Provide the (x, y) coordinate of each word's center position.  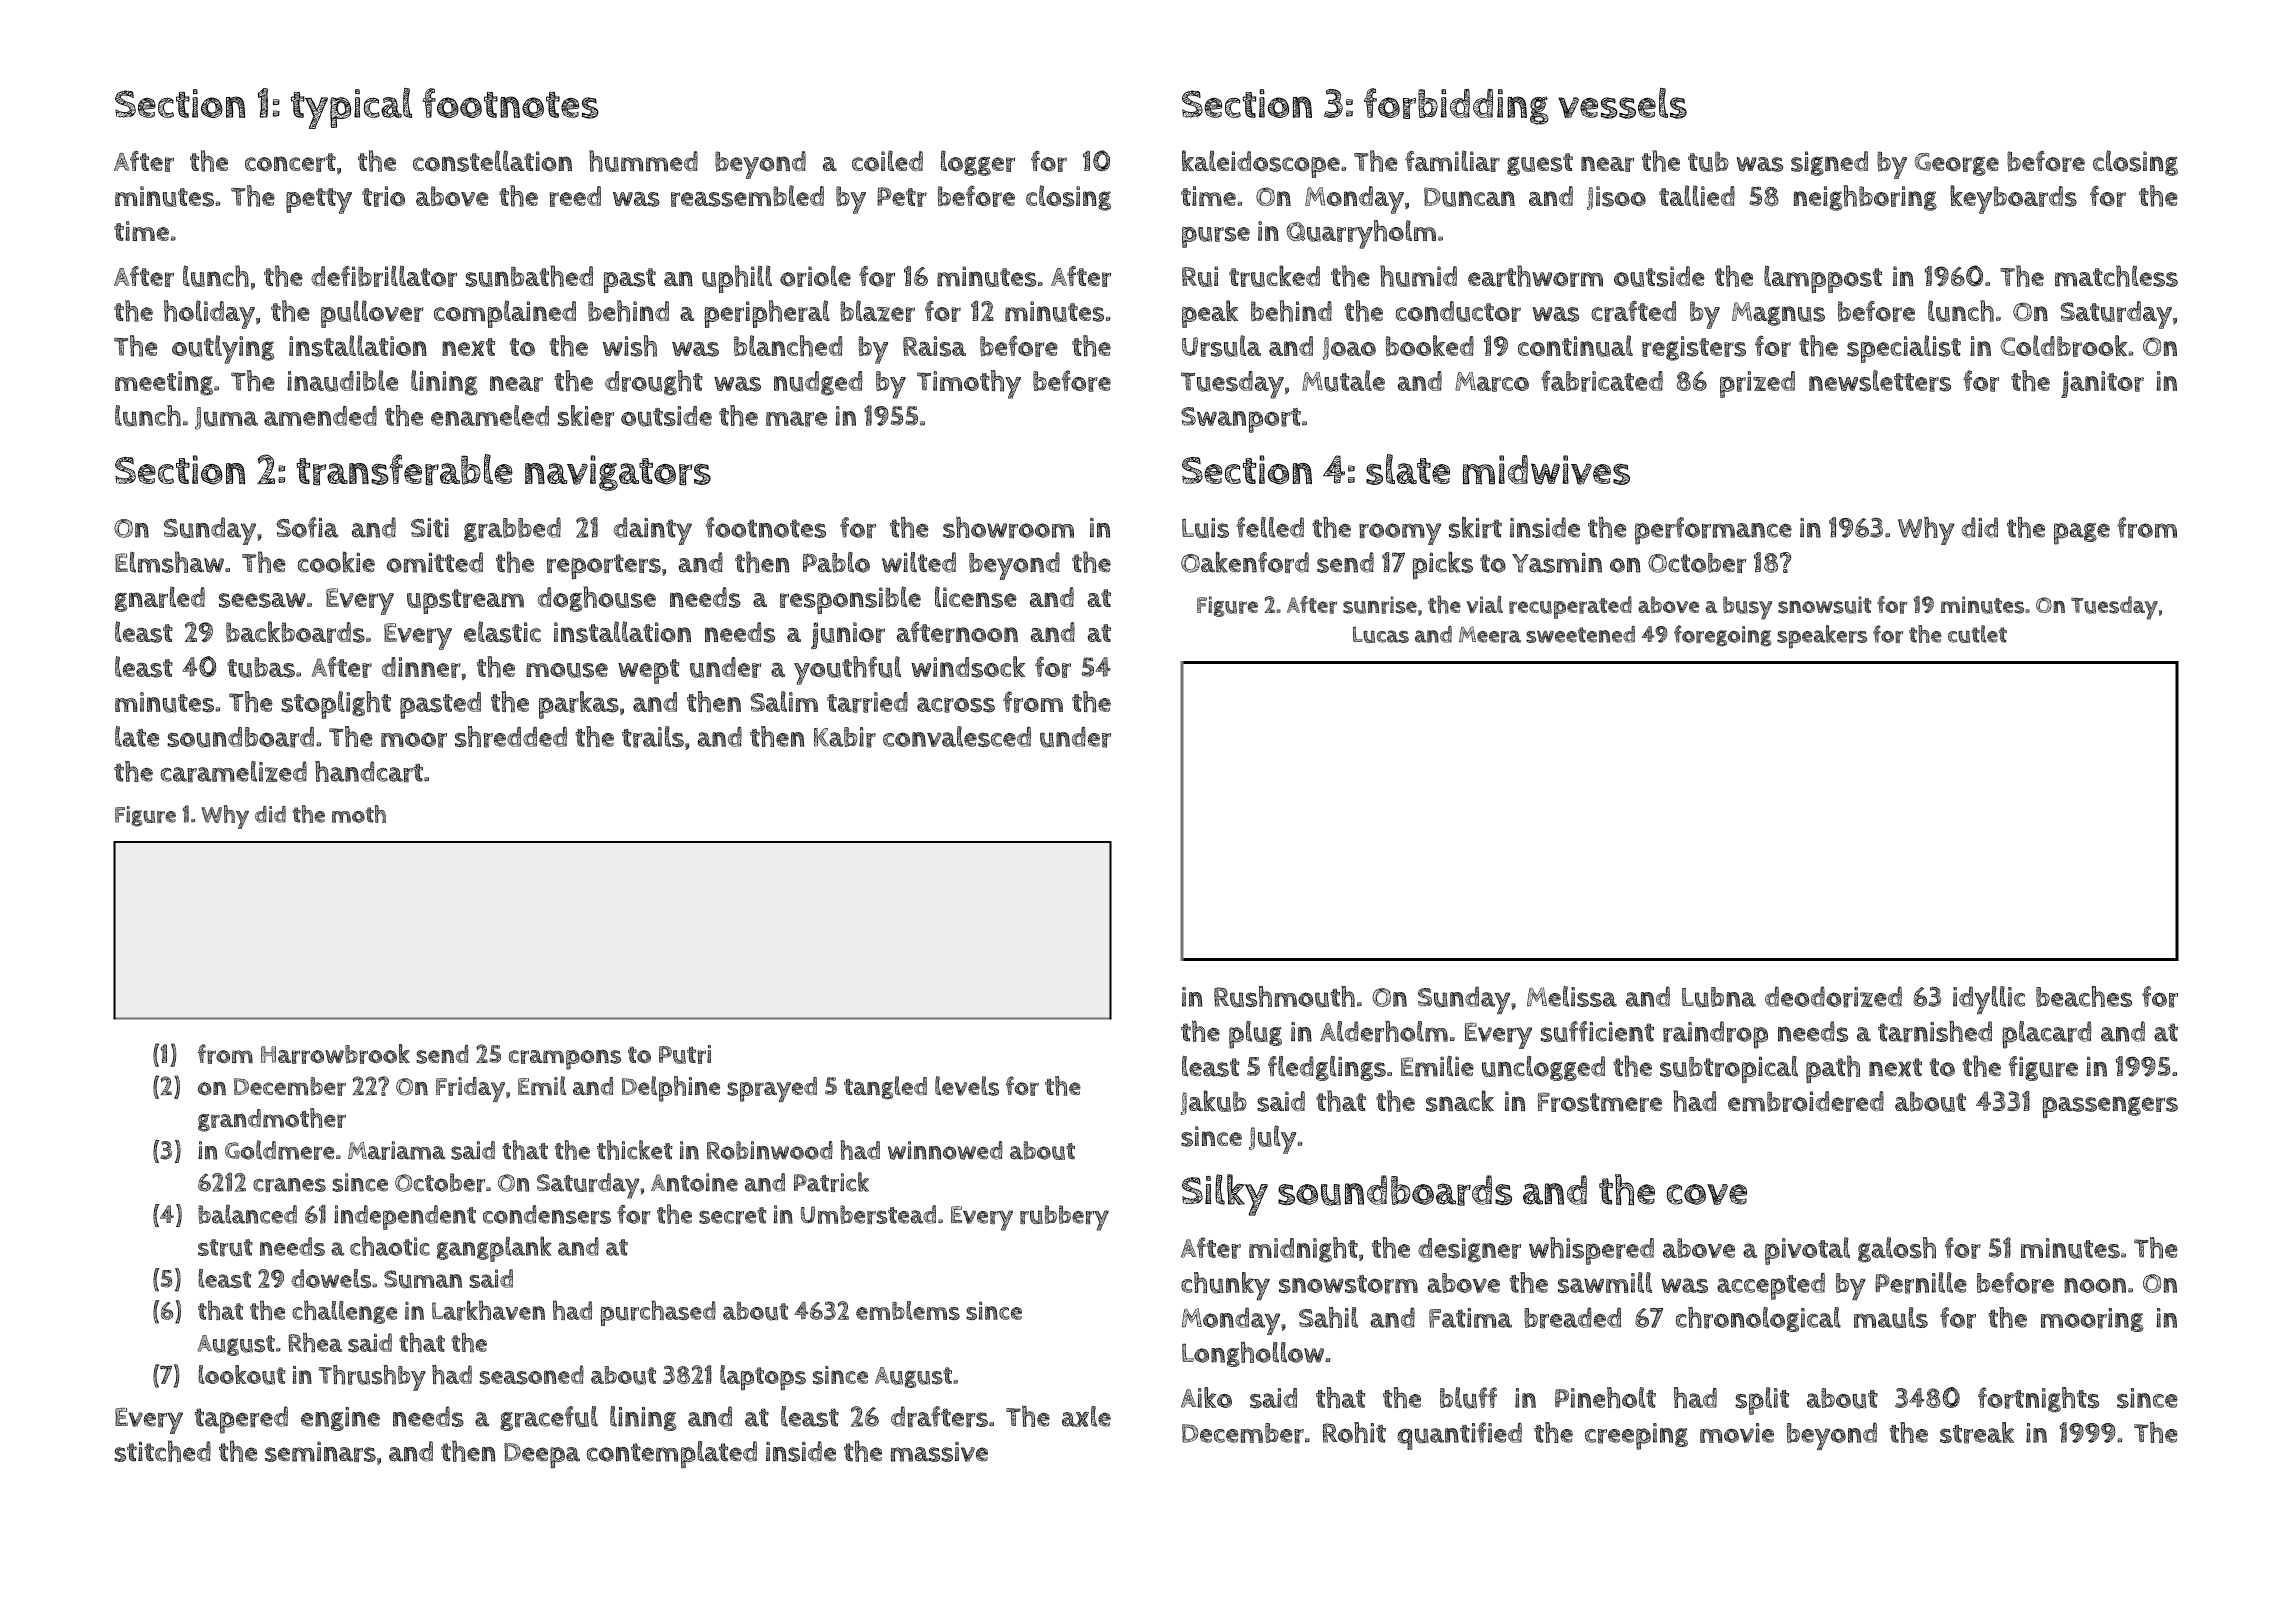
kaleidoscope (1261, 164)
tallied (1697, 195)
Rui (1200, 276)
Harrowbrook (335, 1054)
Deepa (542, 1456)
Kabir (845, 737)
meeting (164, 383)
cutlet (1977, 634)
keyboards (2013, 199)
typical (351, 108)
